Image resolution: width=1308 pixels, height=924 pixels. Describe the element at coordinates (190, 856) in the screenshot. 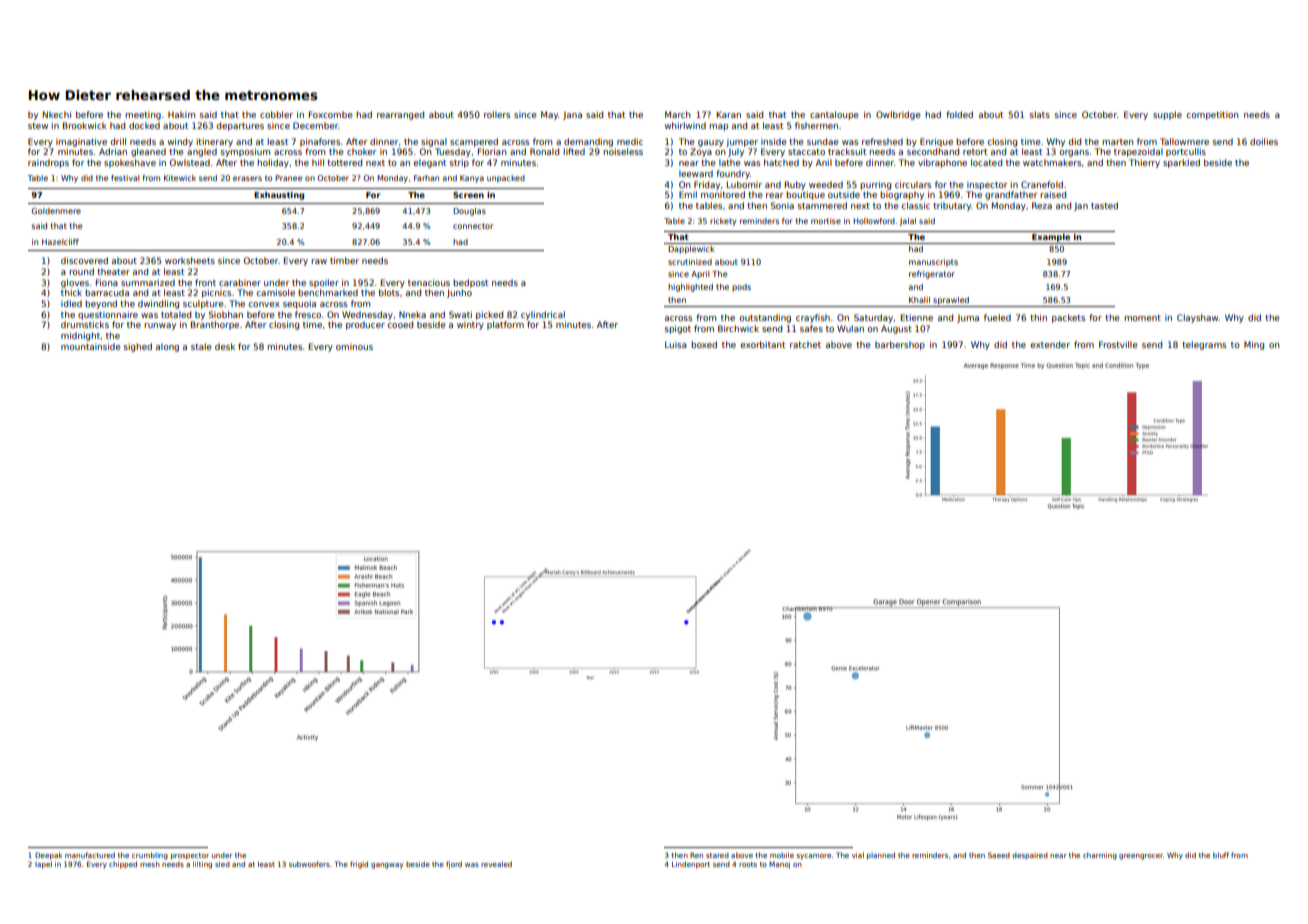

I see `prospector` at that location.
